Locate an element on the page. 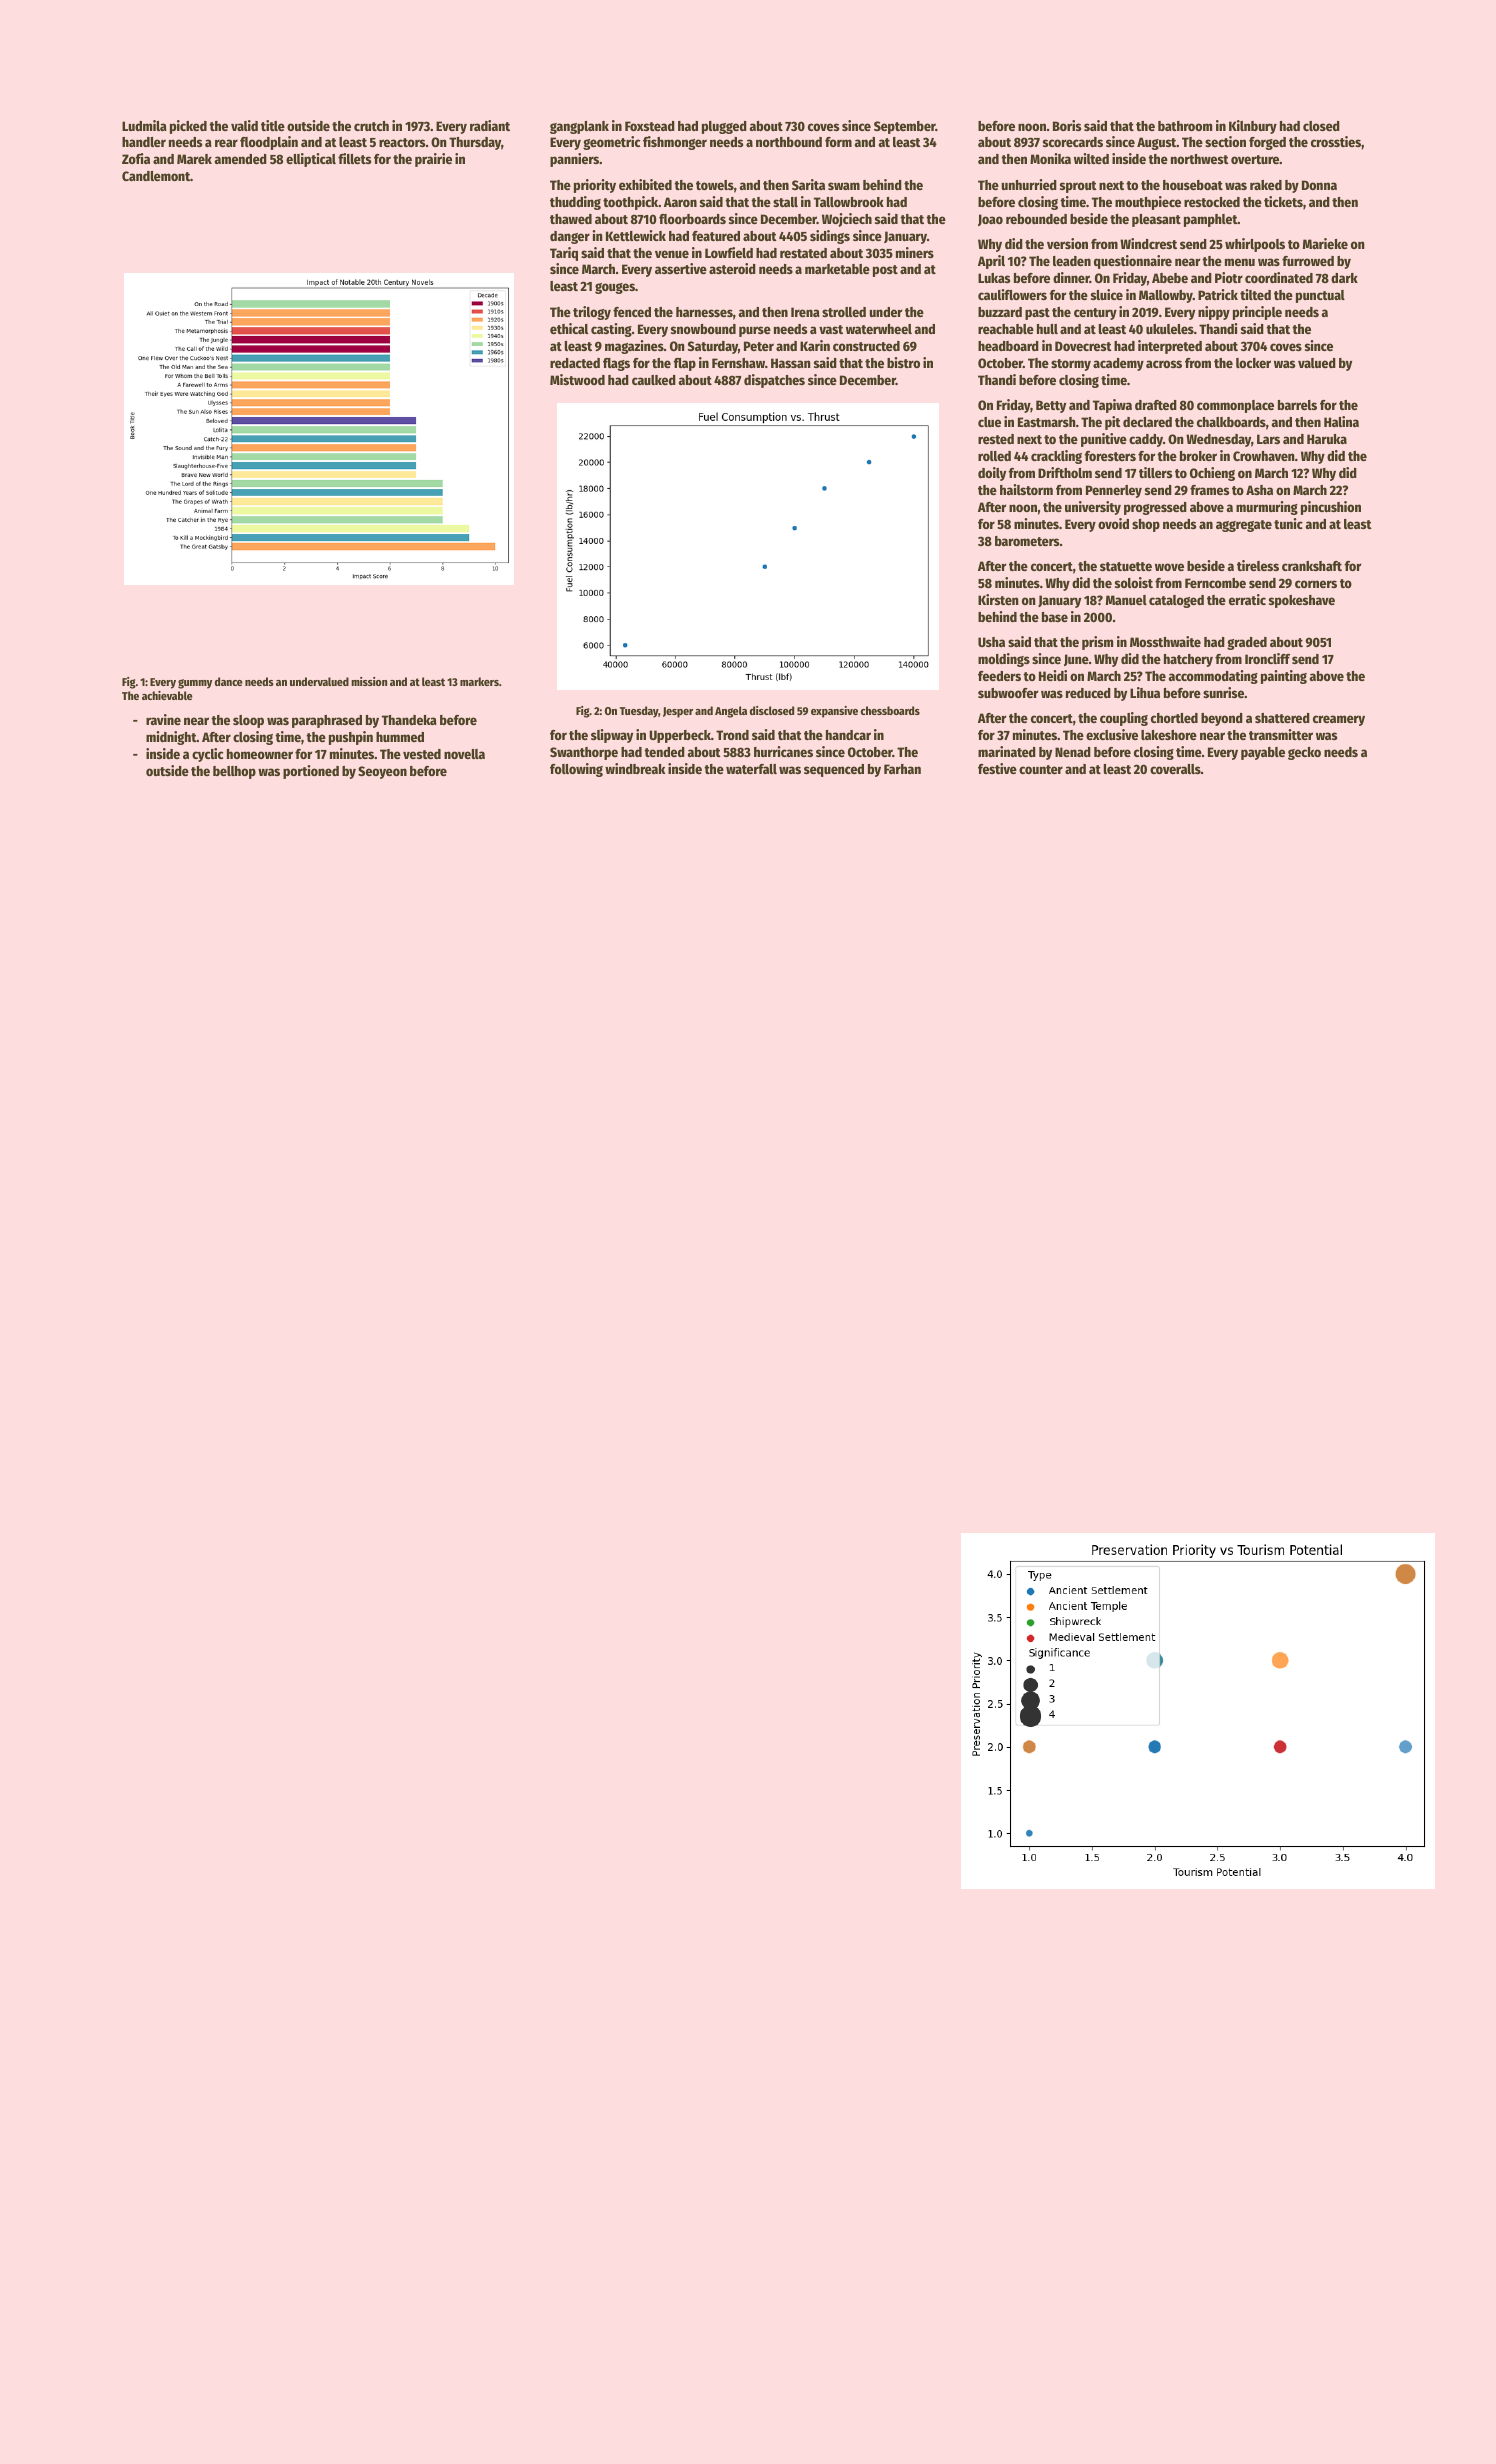 Image resolution: width=1496 pixels, height=2464 pixels. drafted is located at coordinates (1156, 405).
